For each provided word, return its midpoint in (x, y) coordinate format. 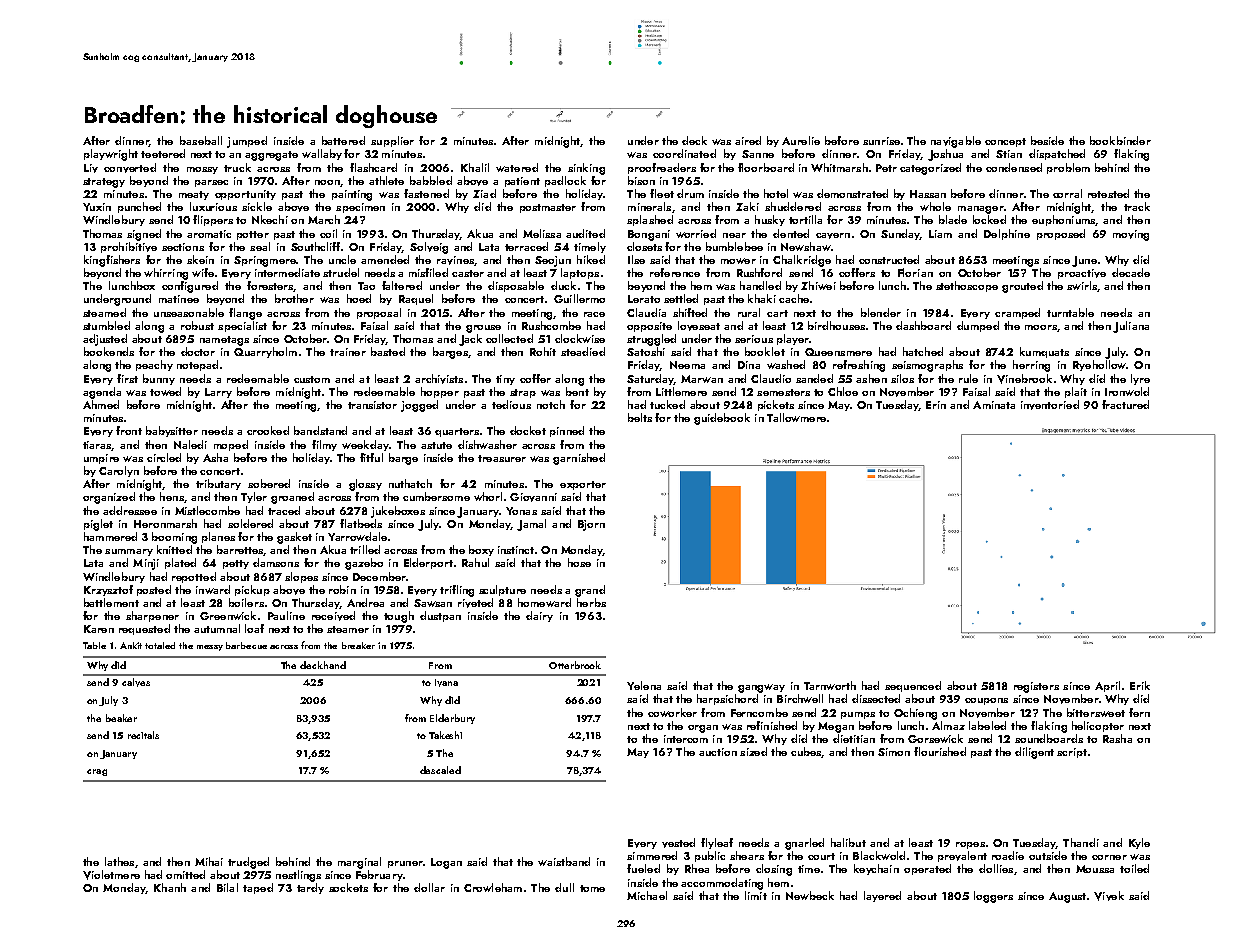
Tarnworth (830, 685)
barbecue (246, 645)
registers (1036, 687)
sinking (586, 169)
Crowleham (493, 887)
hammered (110, 536)
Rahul (475, 562)
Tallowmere (796, 417)
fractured (1125, 404)
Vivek (1109, 896)
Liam (940, 234)
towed (165, 391)
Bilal (227, 887)
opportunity (245, 195)
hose (579, 562)
